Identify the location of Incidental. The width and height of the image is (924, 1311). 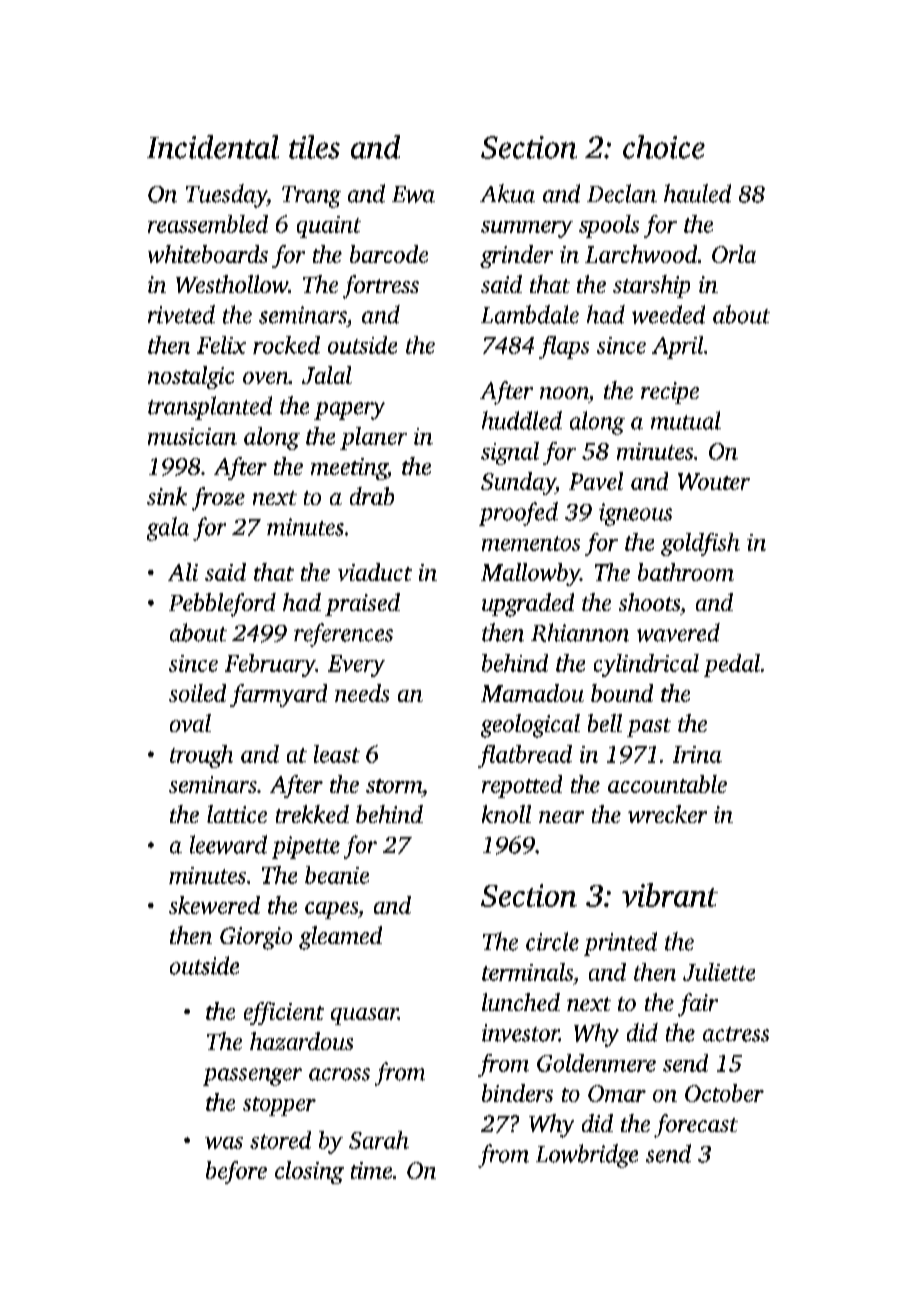
(213, 147).
